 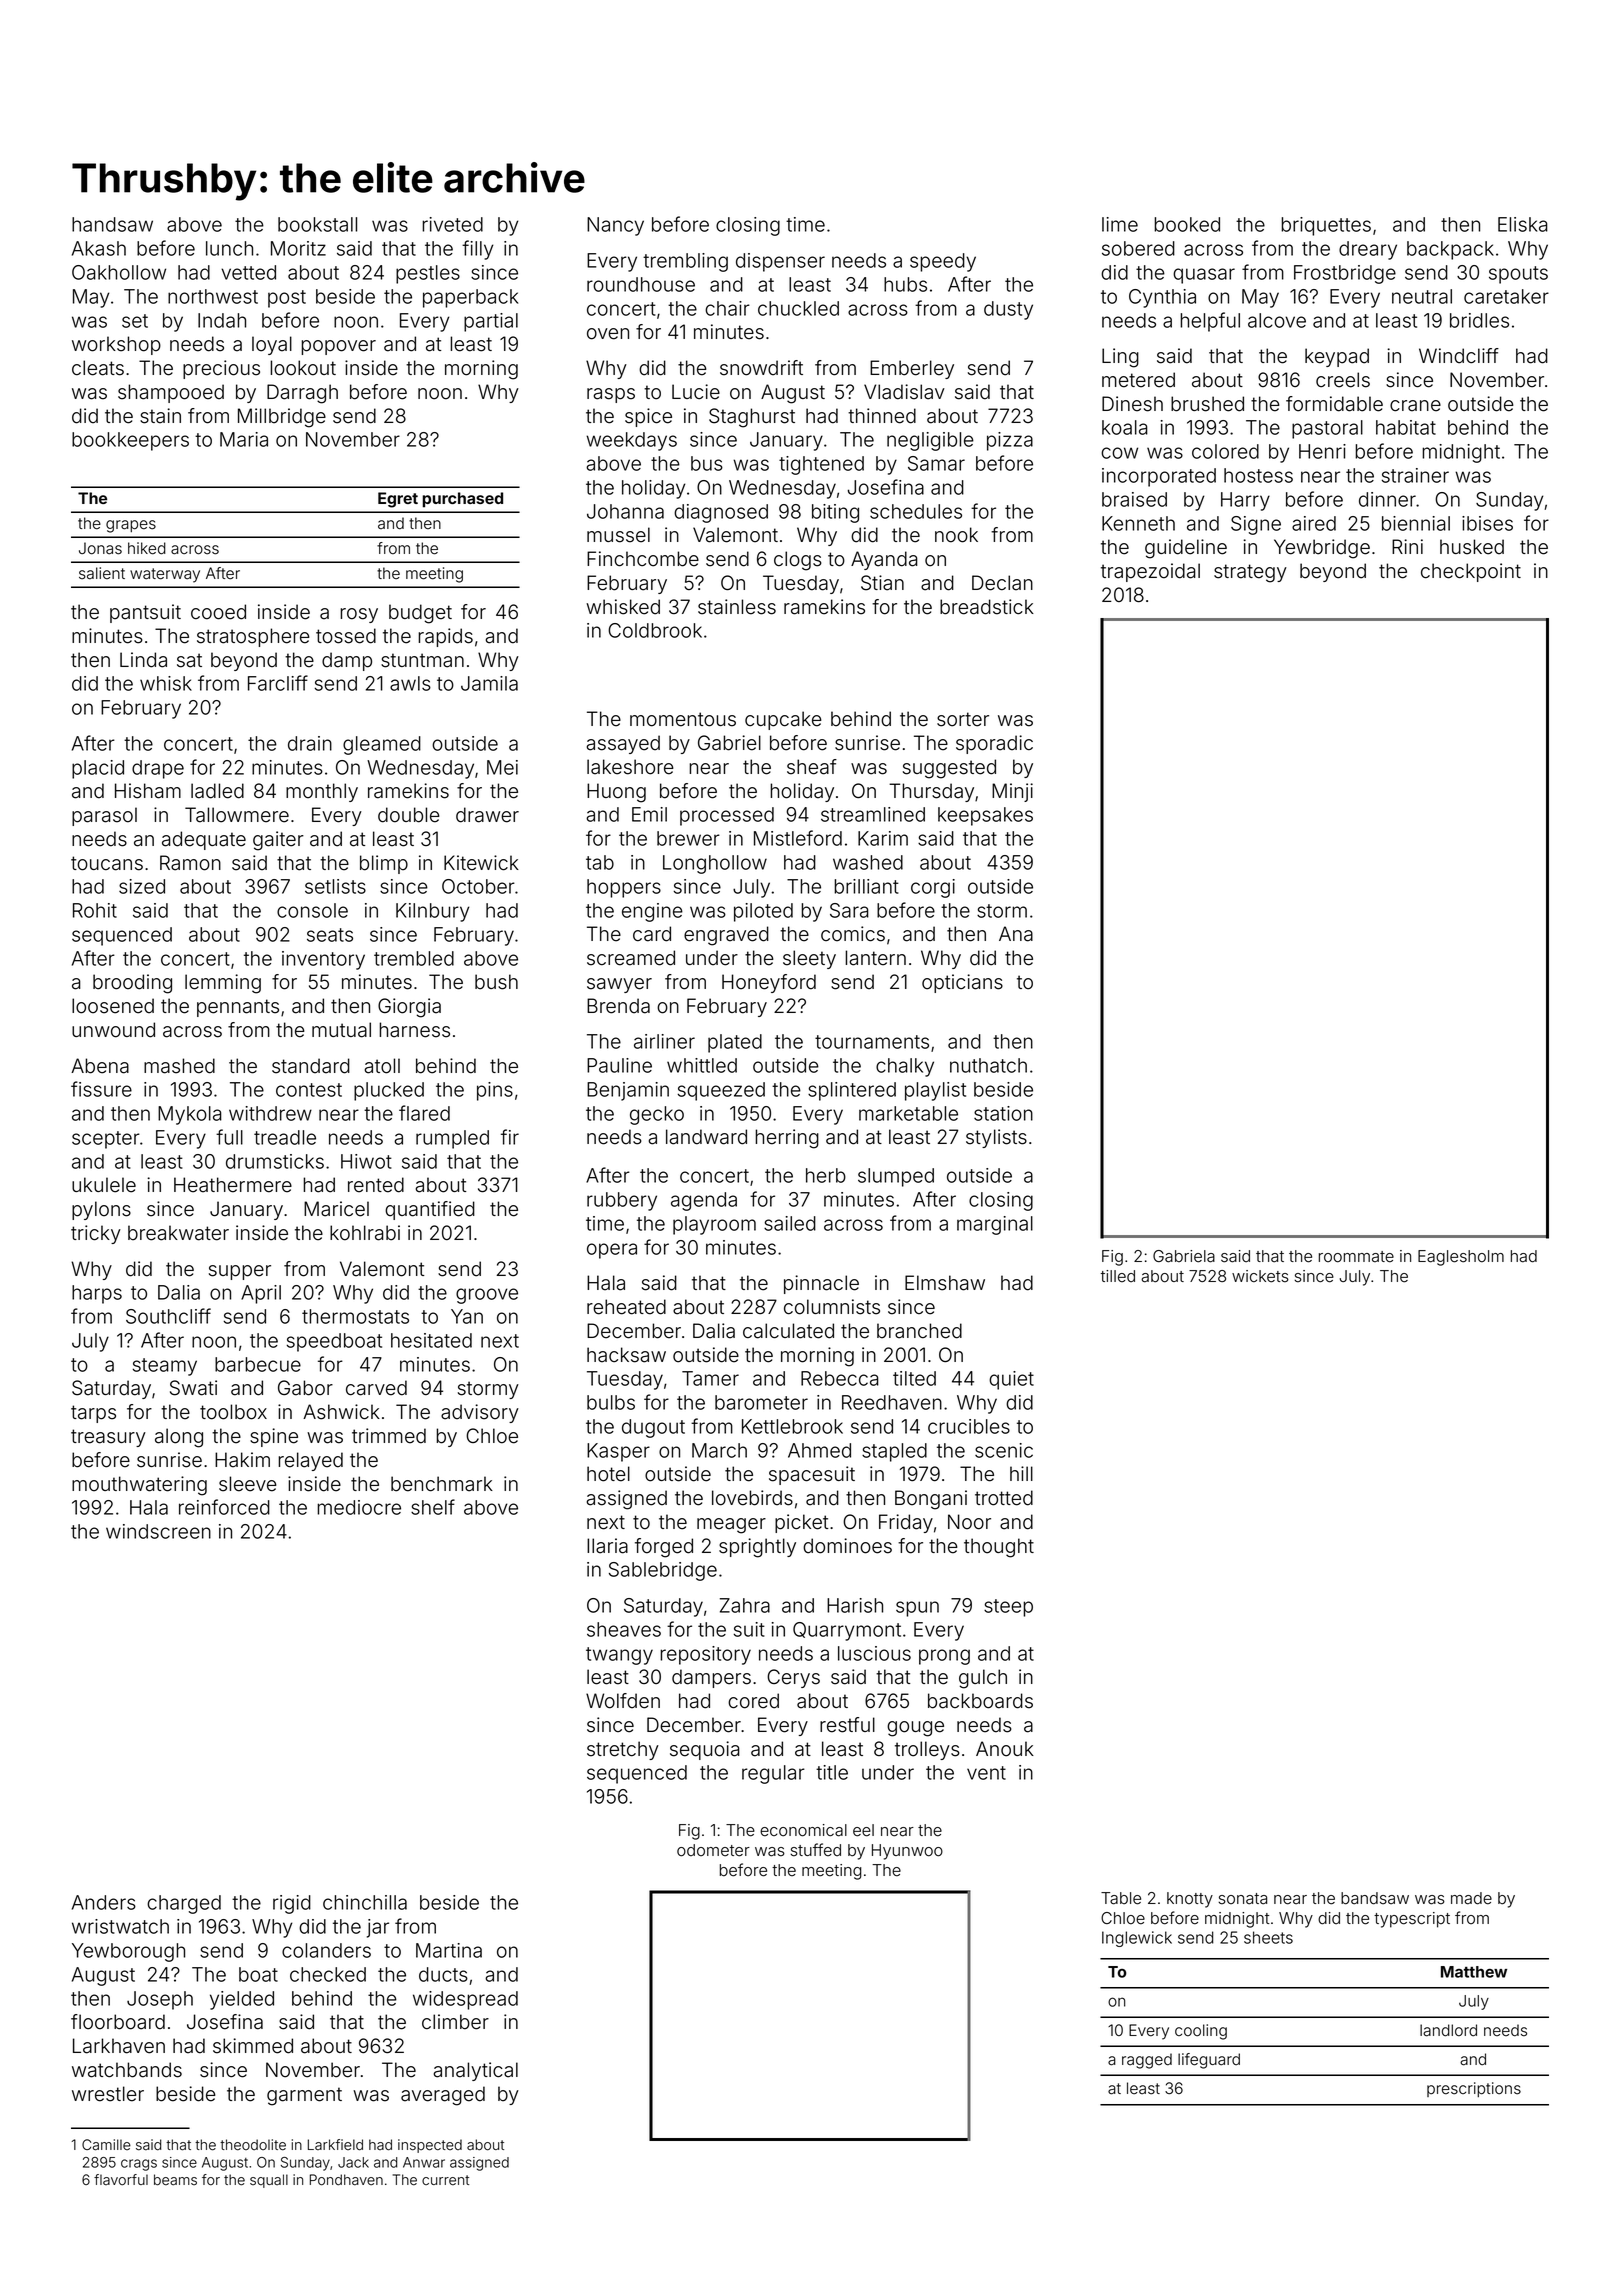 I want to click on alcove, so click(x=1277, y=320).
